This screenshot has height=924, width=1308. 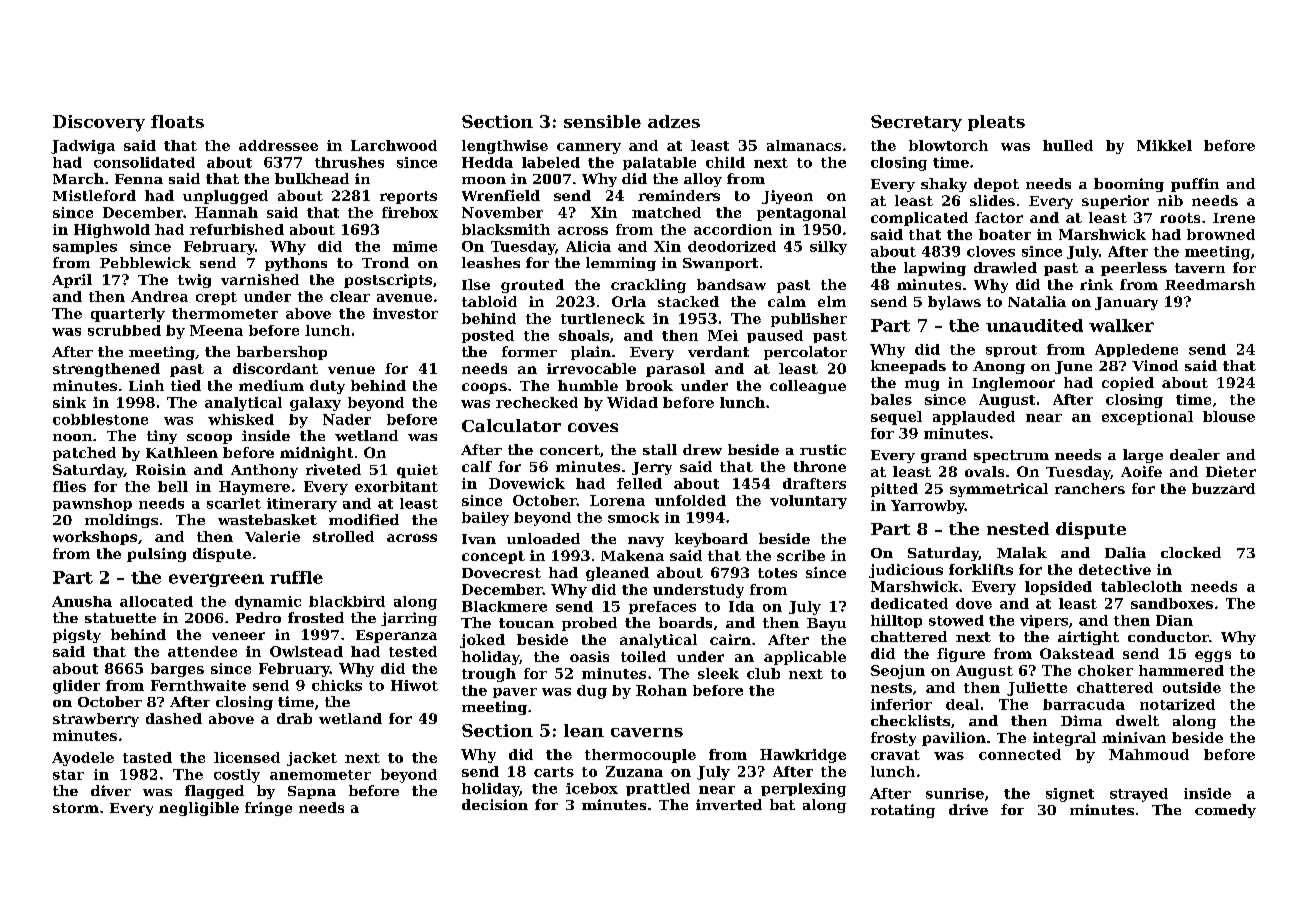 I want to click on child, so click(x=725, y=162).
